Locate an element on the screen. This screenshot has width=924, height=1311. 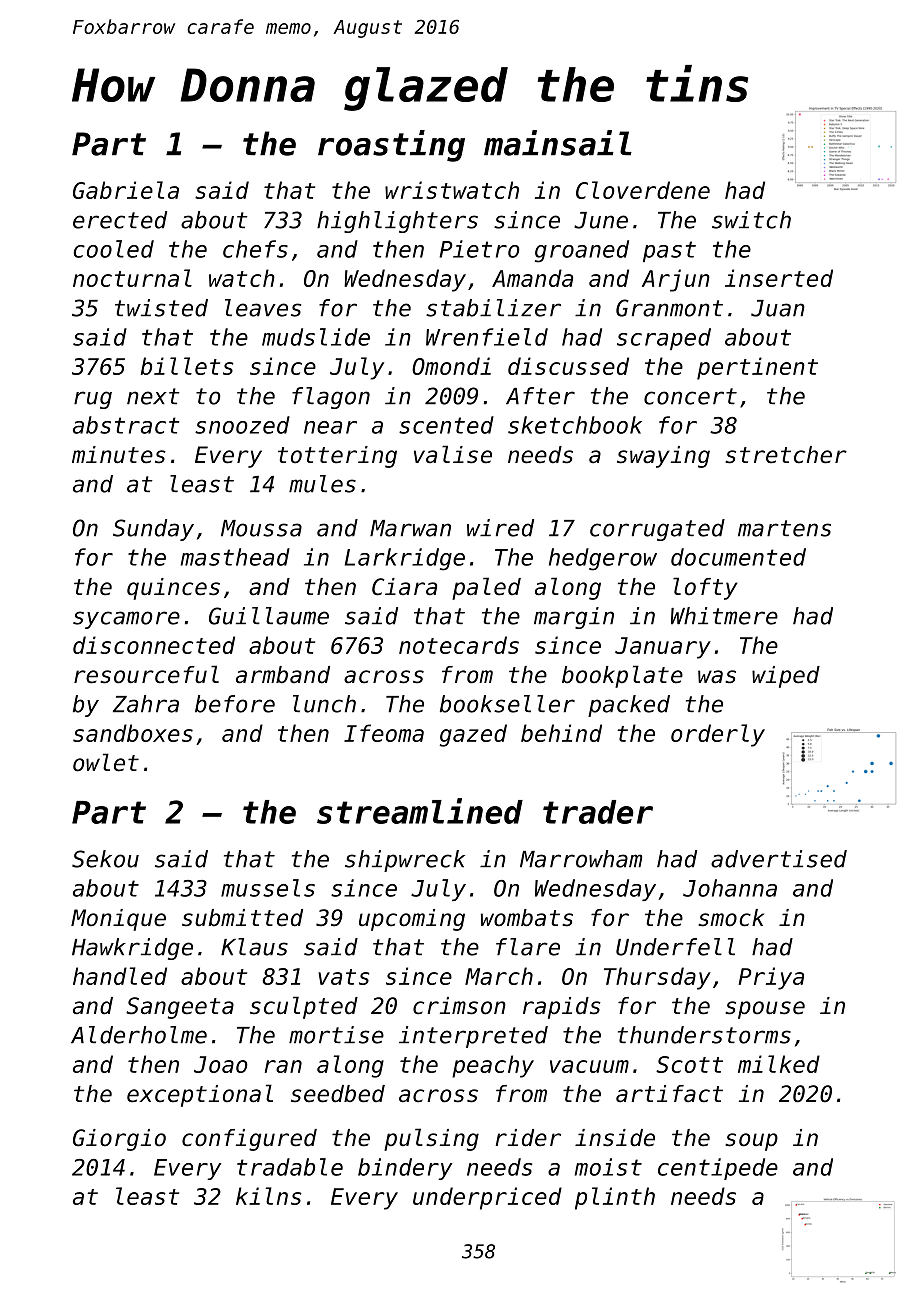
roasting is located at coordinates (391, 146).
